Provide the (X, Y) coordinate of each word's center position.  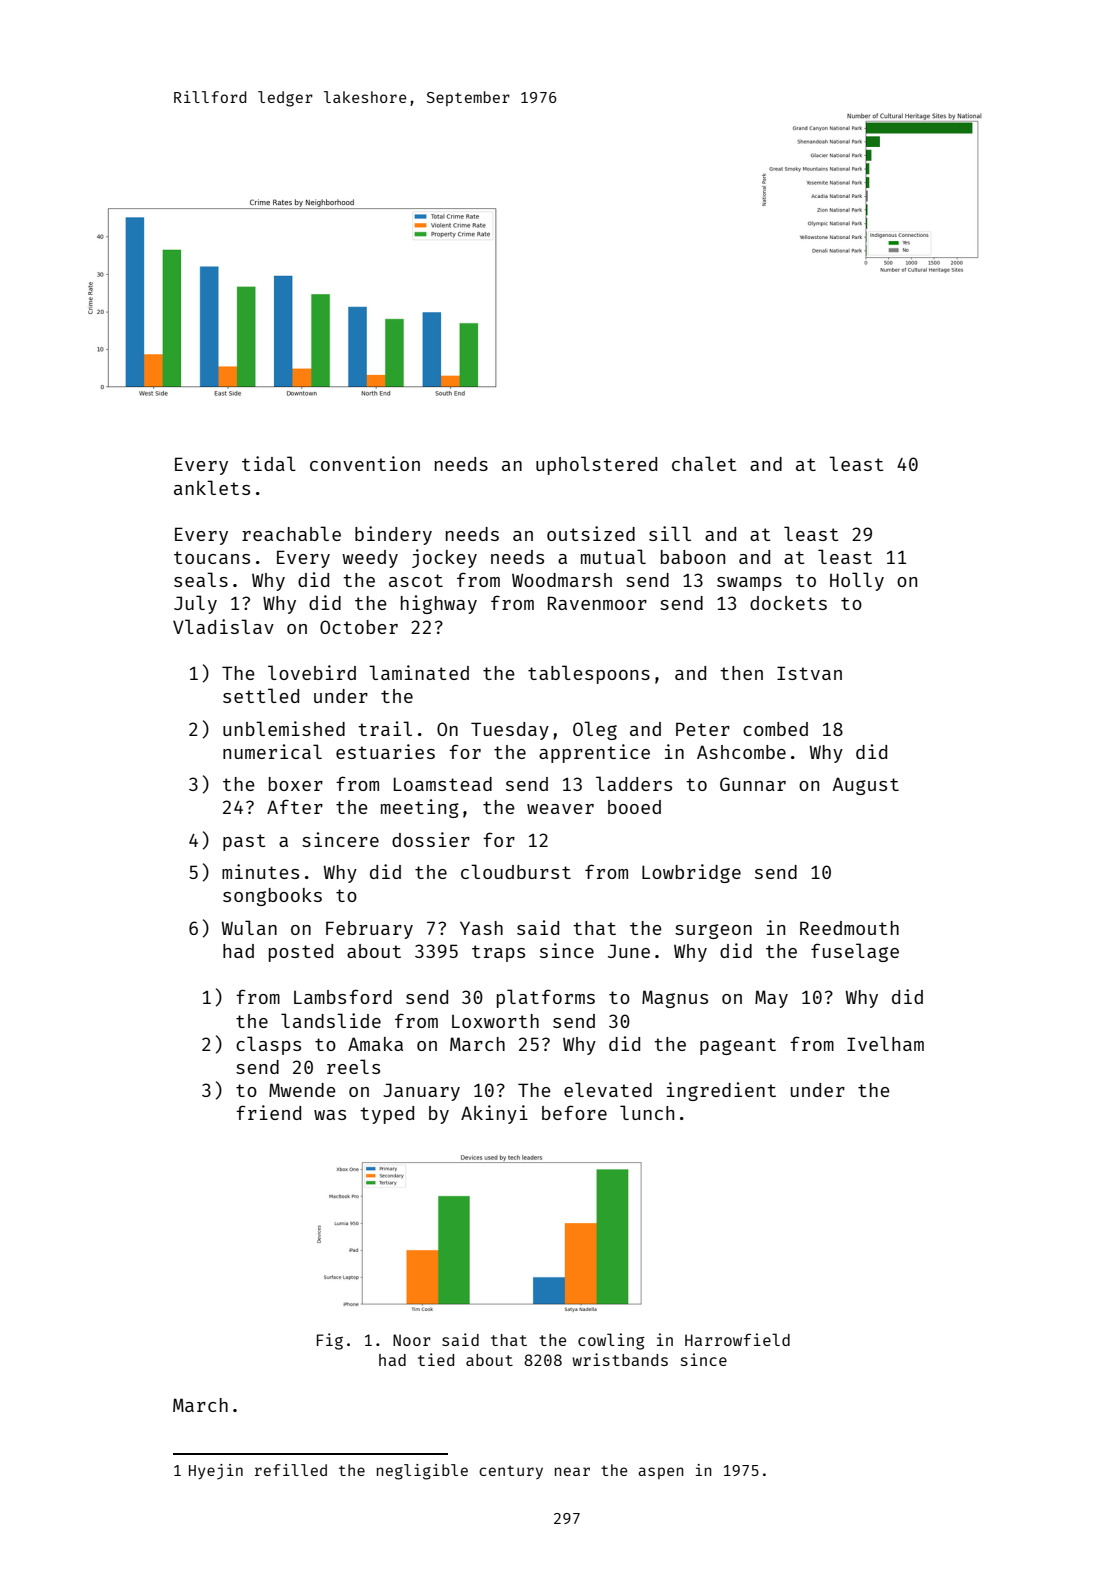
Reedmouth (849, 928)
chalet (704, 463)
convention (365, 463)
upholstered (596, 465)
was (330, 1115)
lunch (647, 1112)
